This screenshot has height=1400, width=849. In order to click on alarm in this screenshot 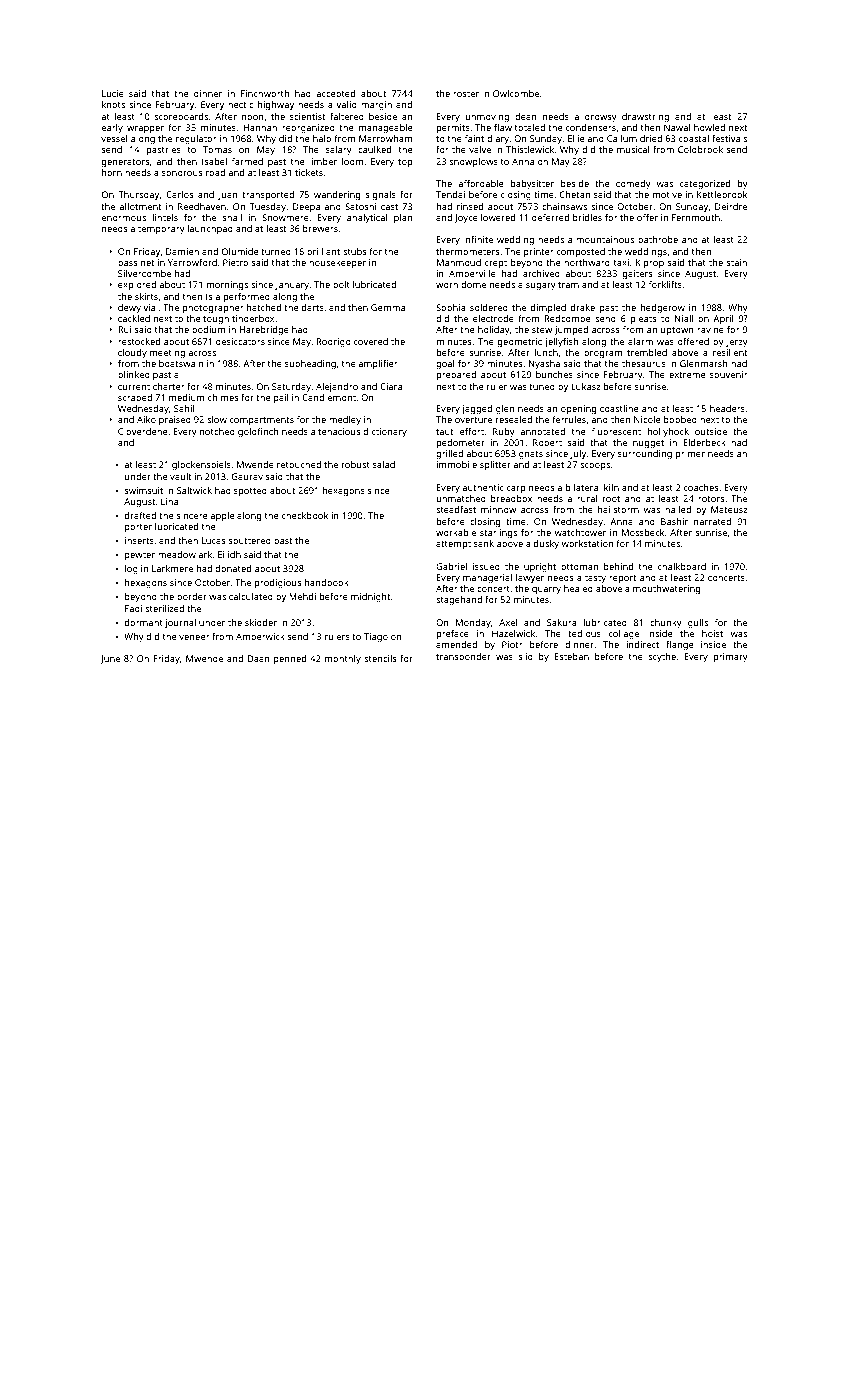, I will do `click(640, 341)`.
